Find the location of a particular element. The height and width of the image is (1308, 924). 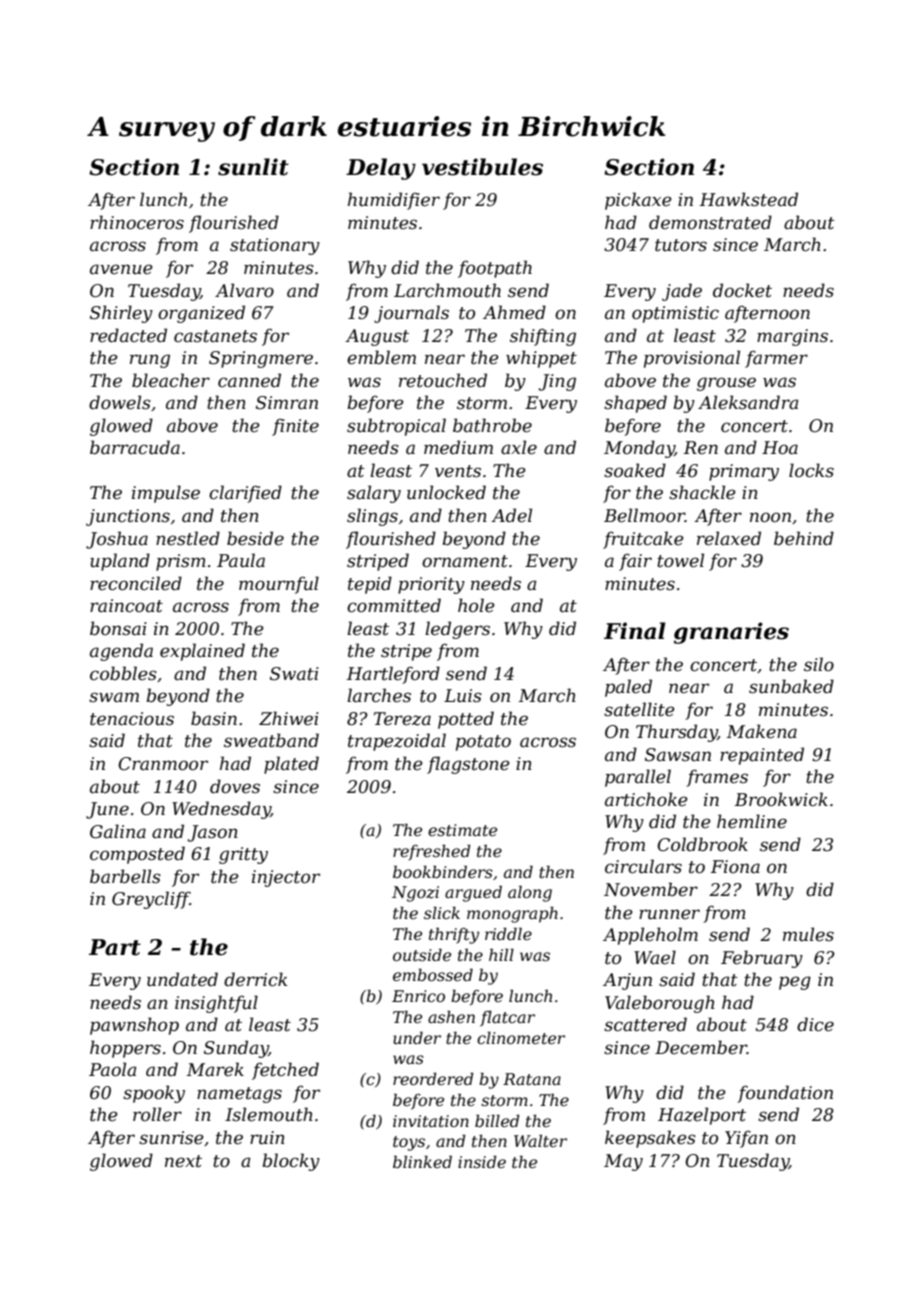

flatcar is located at coordinates (507, 1019).
